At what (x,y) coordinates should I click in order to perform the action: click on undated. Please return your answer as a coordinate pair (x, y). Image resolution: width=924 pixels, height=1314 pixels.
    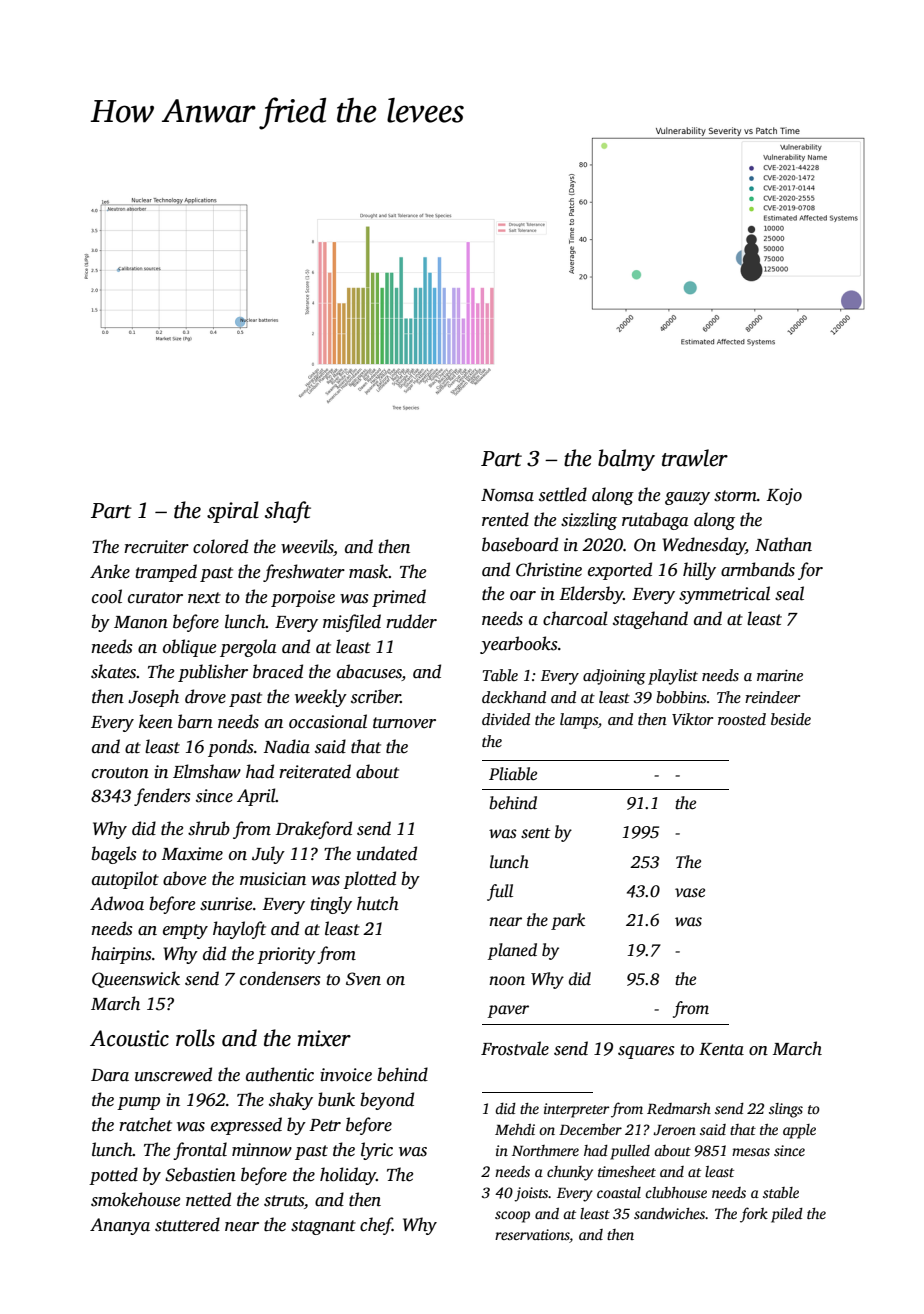
    Looking at the image, I should click on (387, 853).
